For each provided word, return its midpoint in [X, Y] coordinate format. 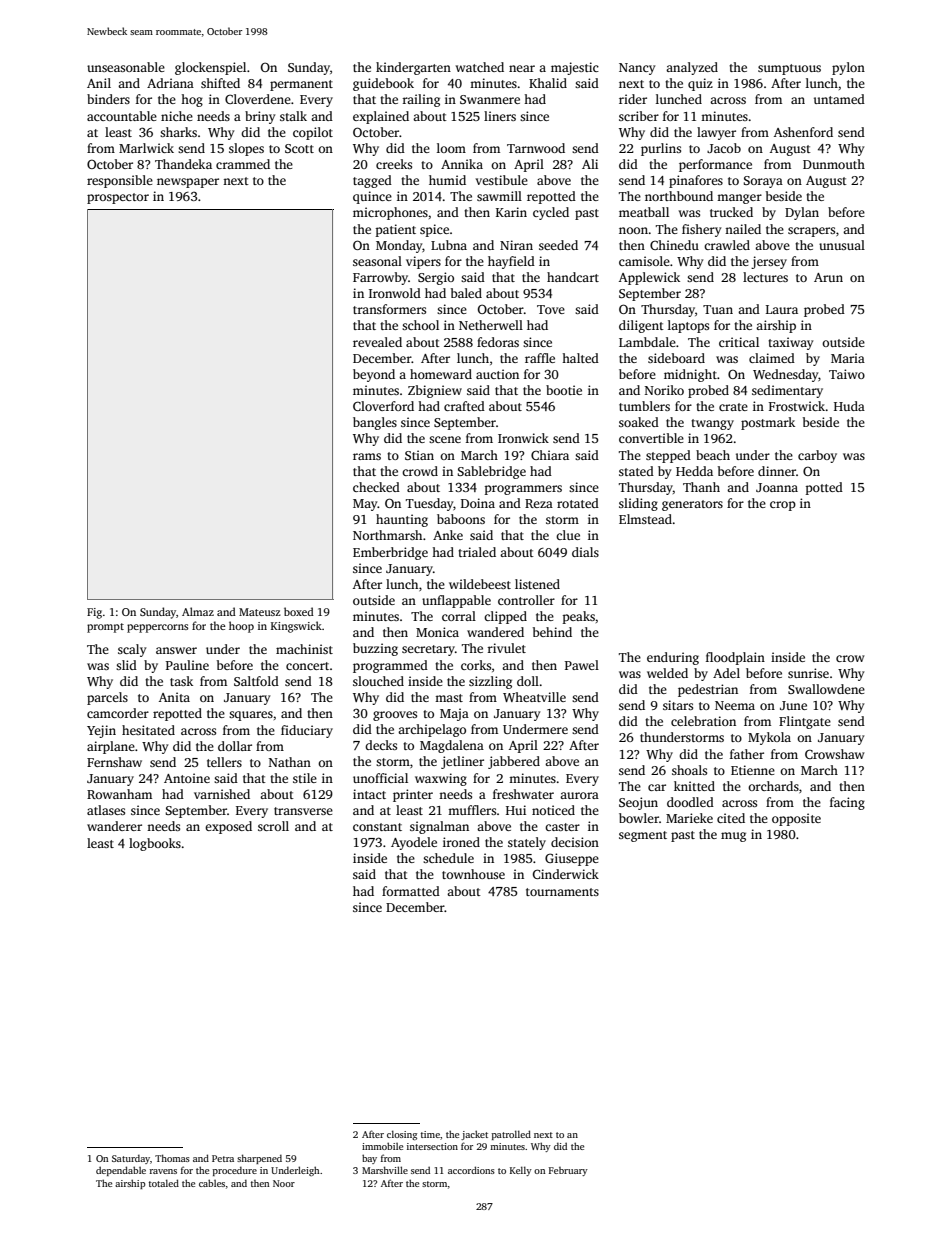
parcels [107, 698]
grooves [395, 716]
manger [739, 199]
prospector [118, 198]
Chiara [550, 455]
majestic [575, 68]
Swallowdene [826, 689]
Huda [849, 406]
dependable [121, 1171]
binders [108, 99]
